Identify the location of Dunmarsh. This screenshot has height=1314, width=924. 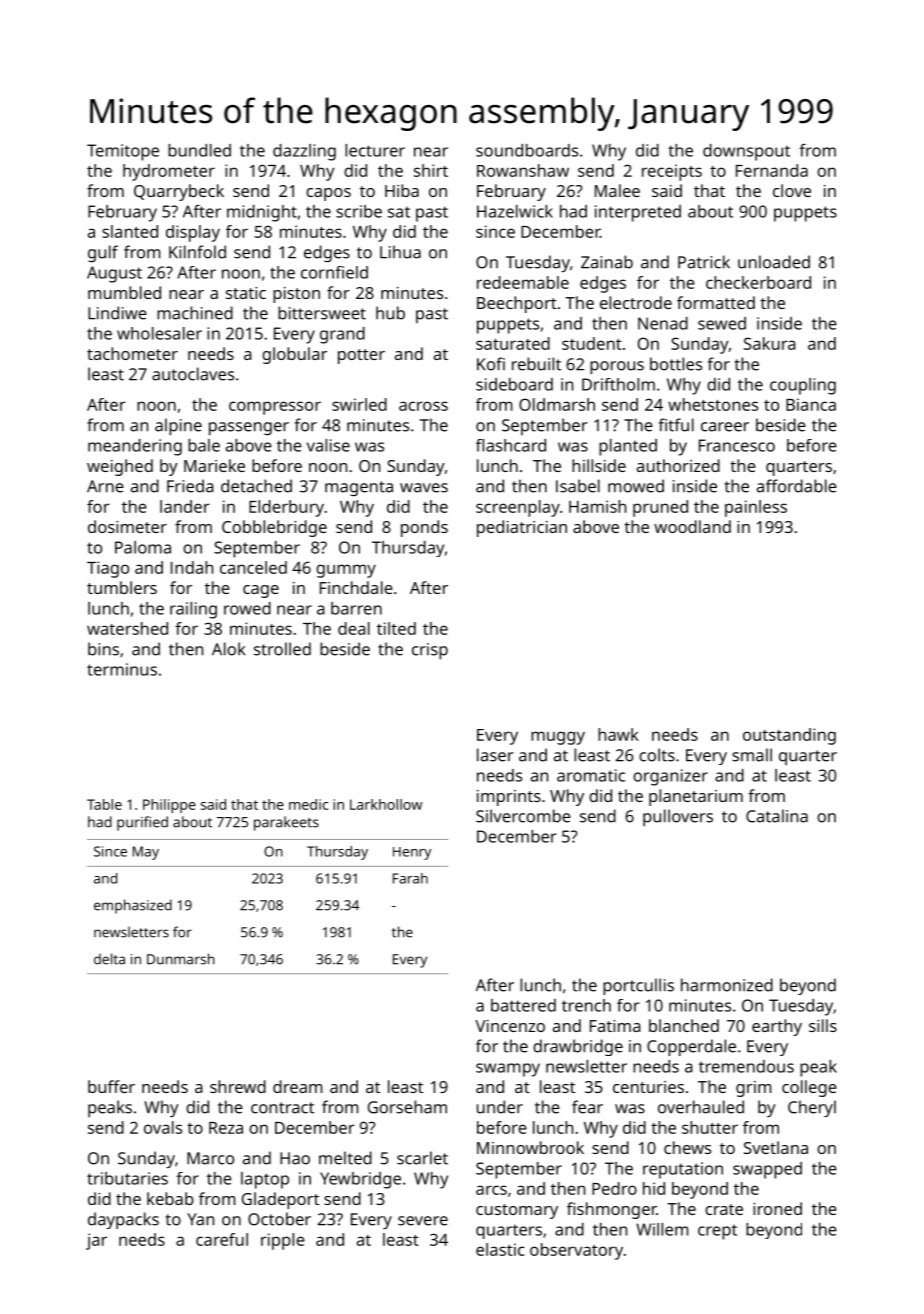
(181, 959).
